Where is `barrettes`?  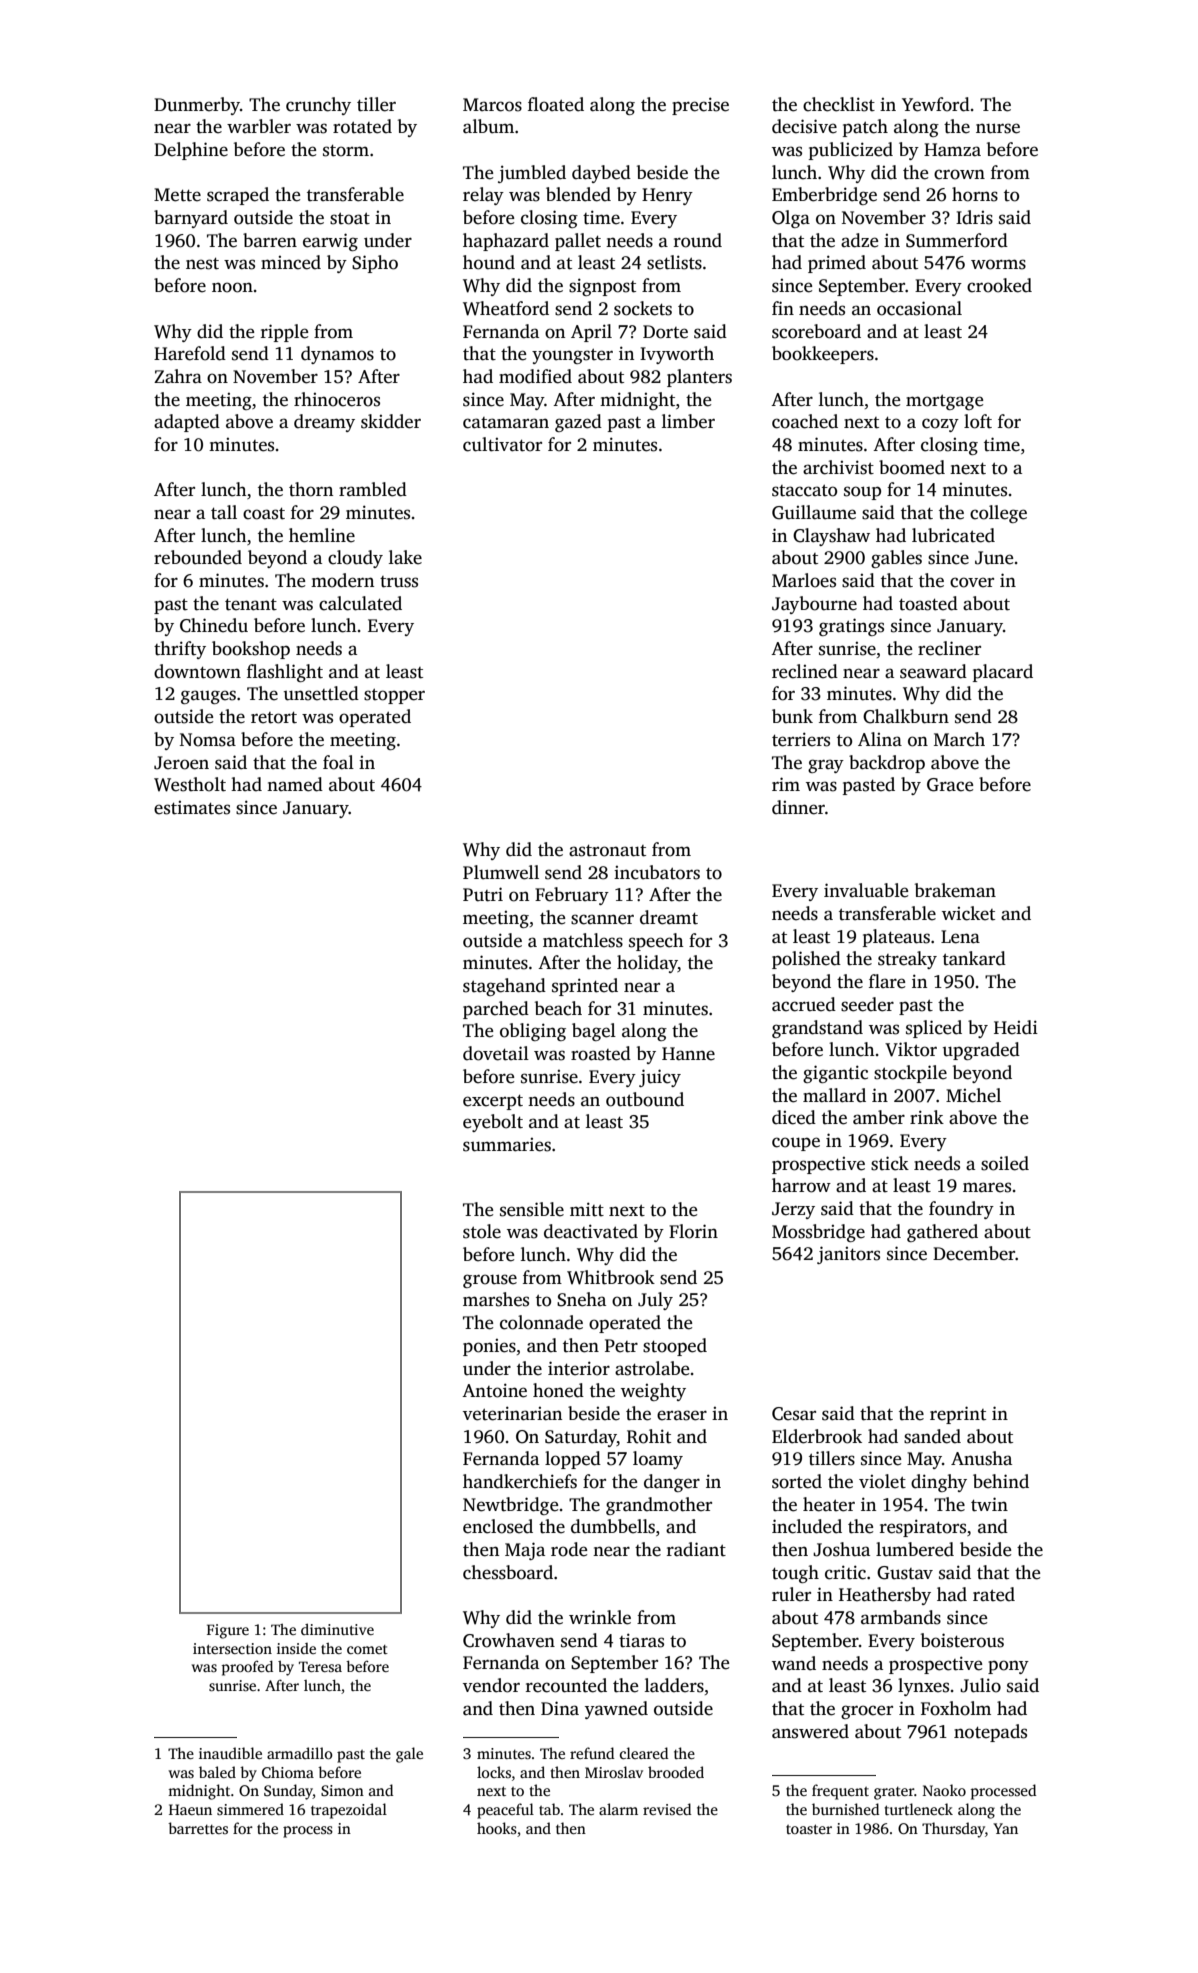
barrettes is located at coordinates (198, 1828).
